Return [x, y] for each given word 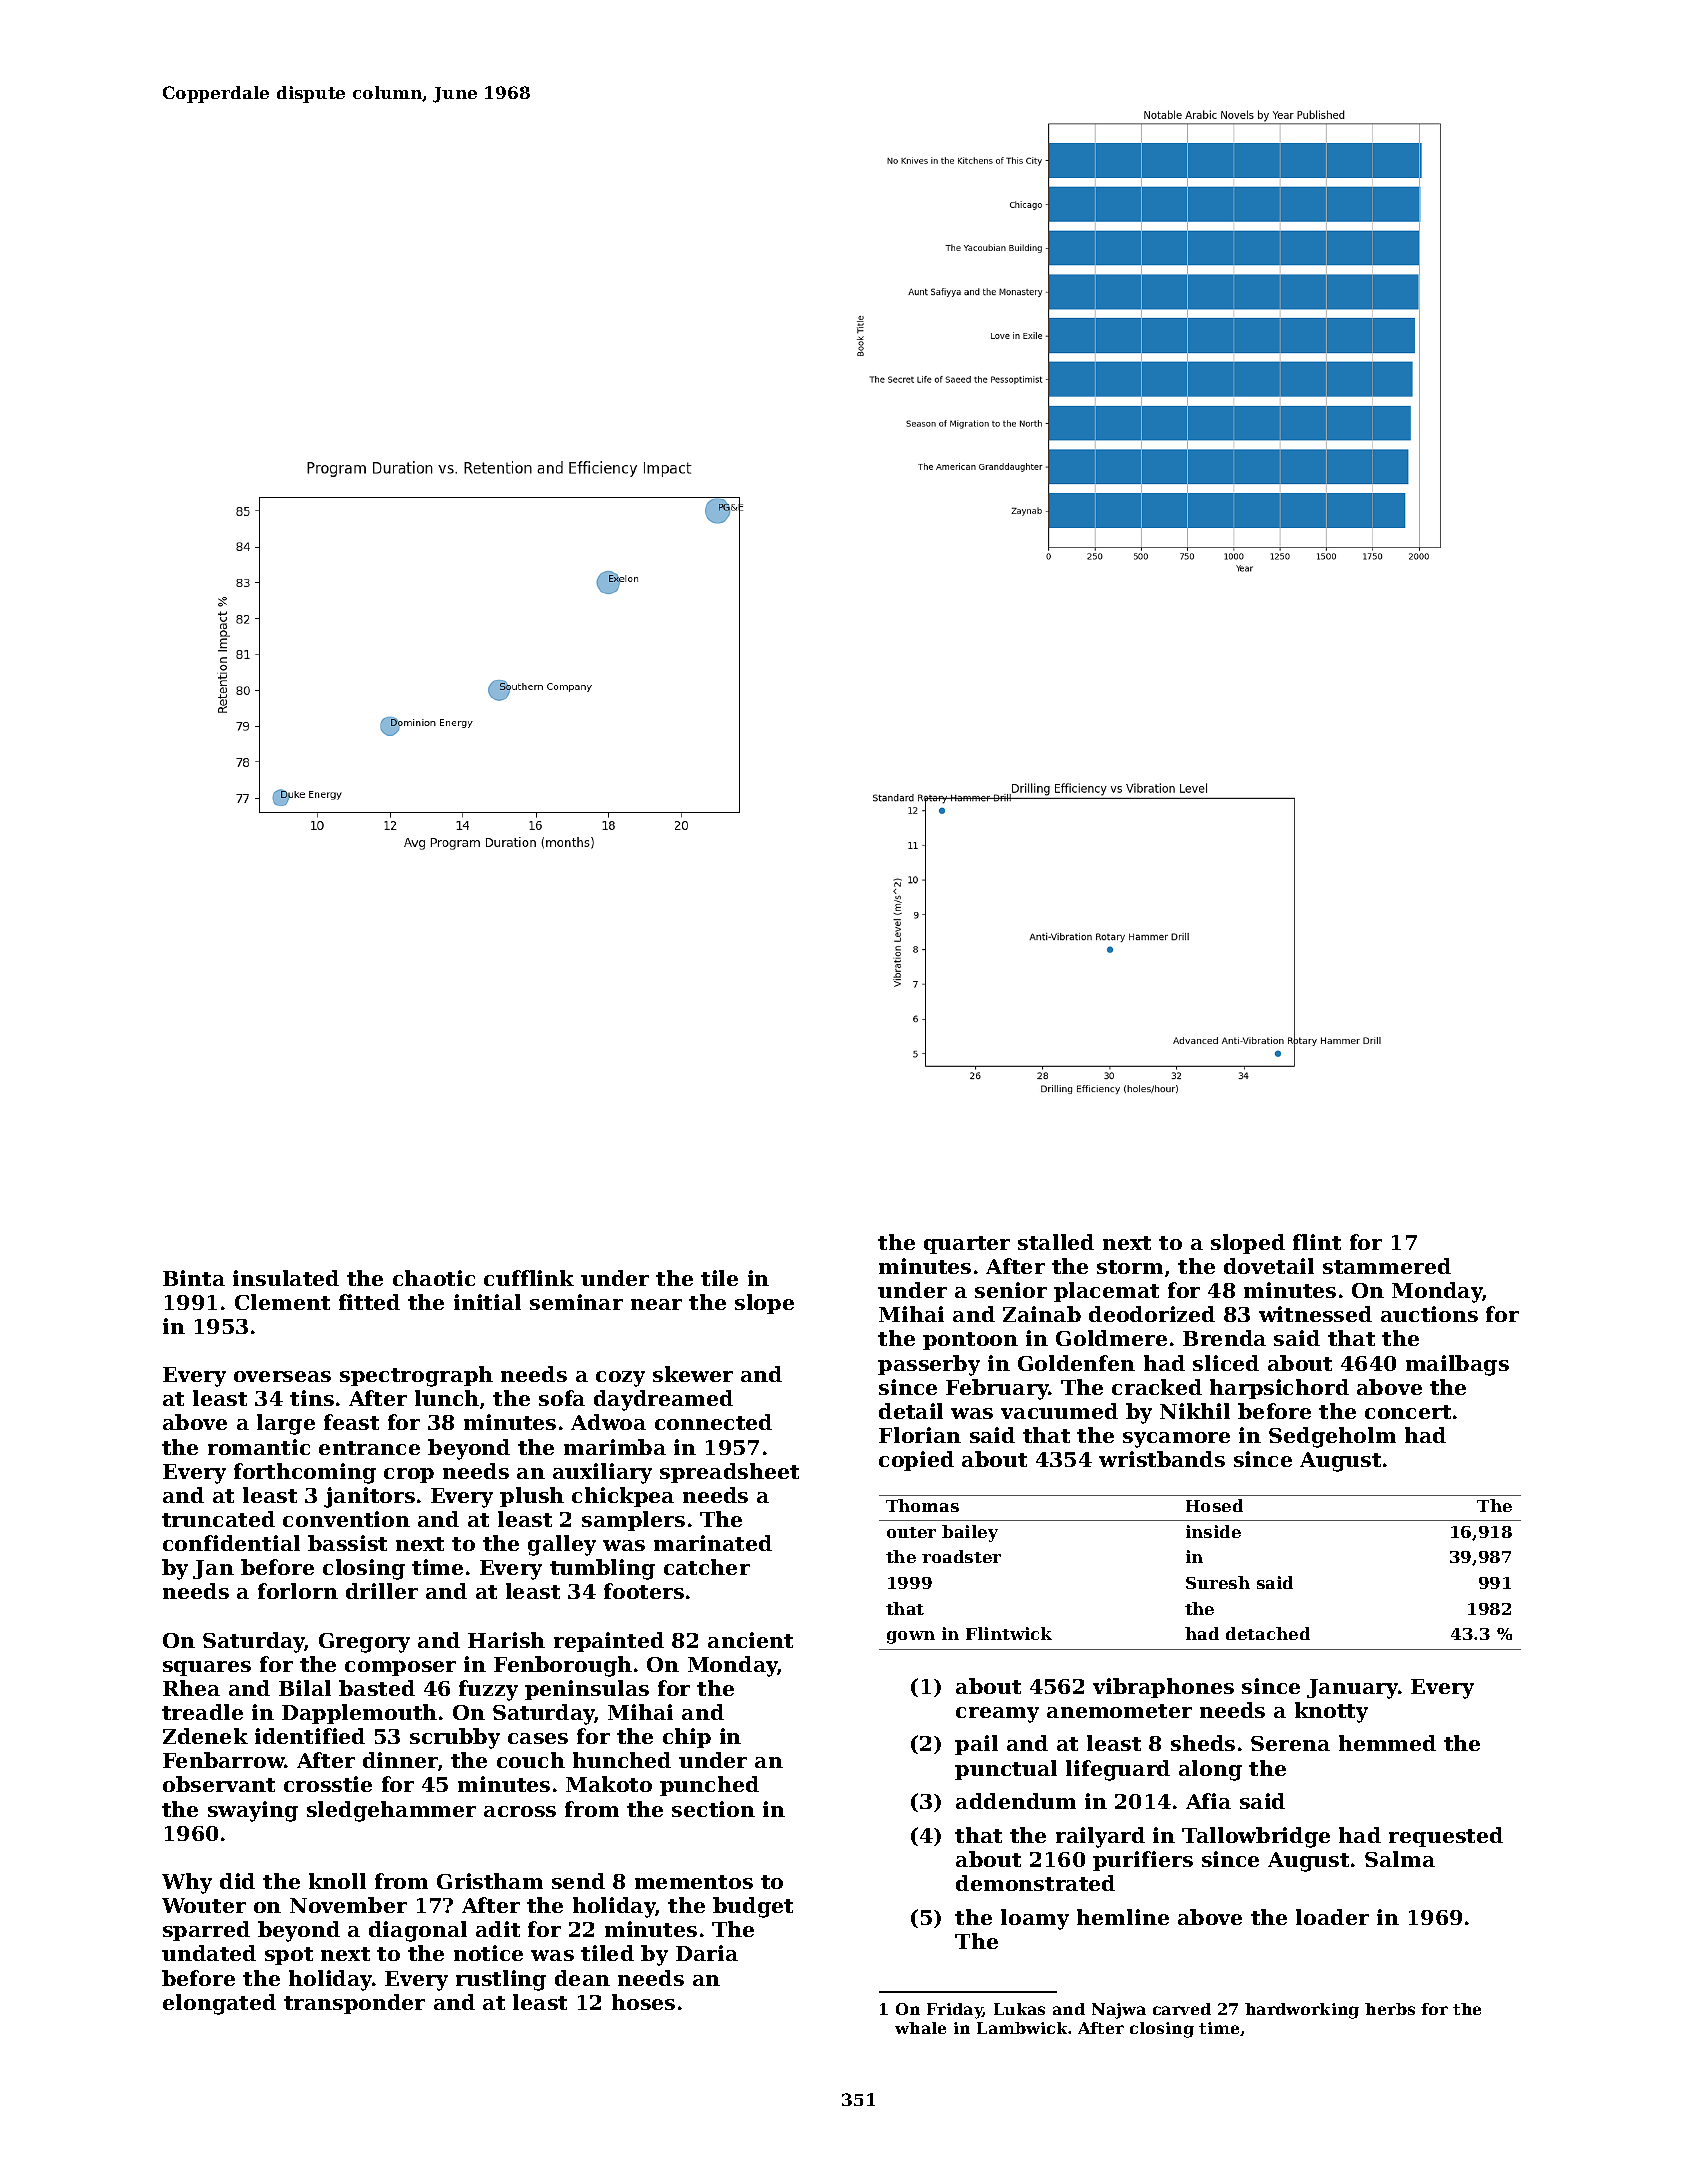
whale [920, 2028]
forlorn [298, 1591]
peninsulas [587, 1690]
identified [310, 1736]
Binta [194, 1278]
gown [911, 1637]
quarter [967, 1245]
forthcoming [305, 1473]
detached [1268, 1633]
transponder [354, 2004]
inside [1213, 1531]
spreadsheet [729, 1473]
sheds [1203, 1743]
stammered [1387, 1266]
